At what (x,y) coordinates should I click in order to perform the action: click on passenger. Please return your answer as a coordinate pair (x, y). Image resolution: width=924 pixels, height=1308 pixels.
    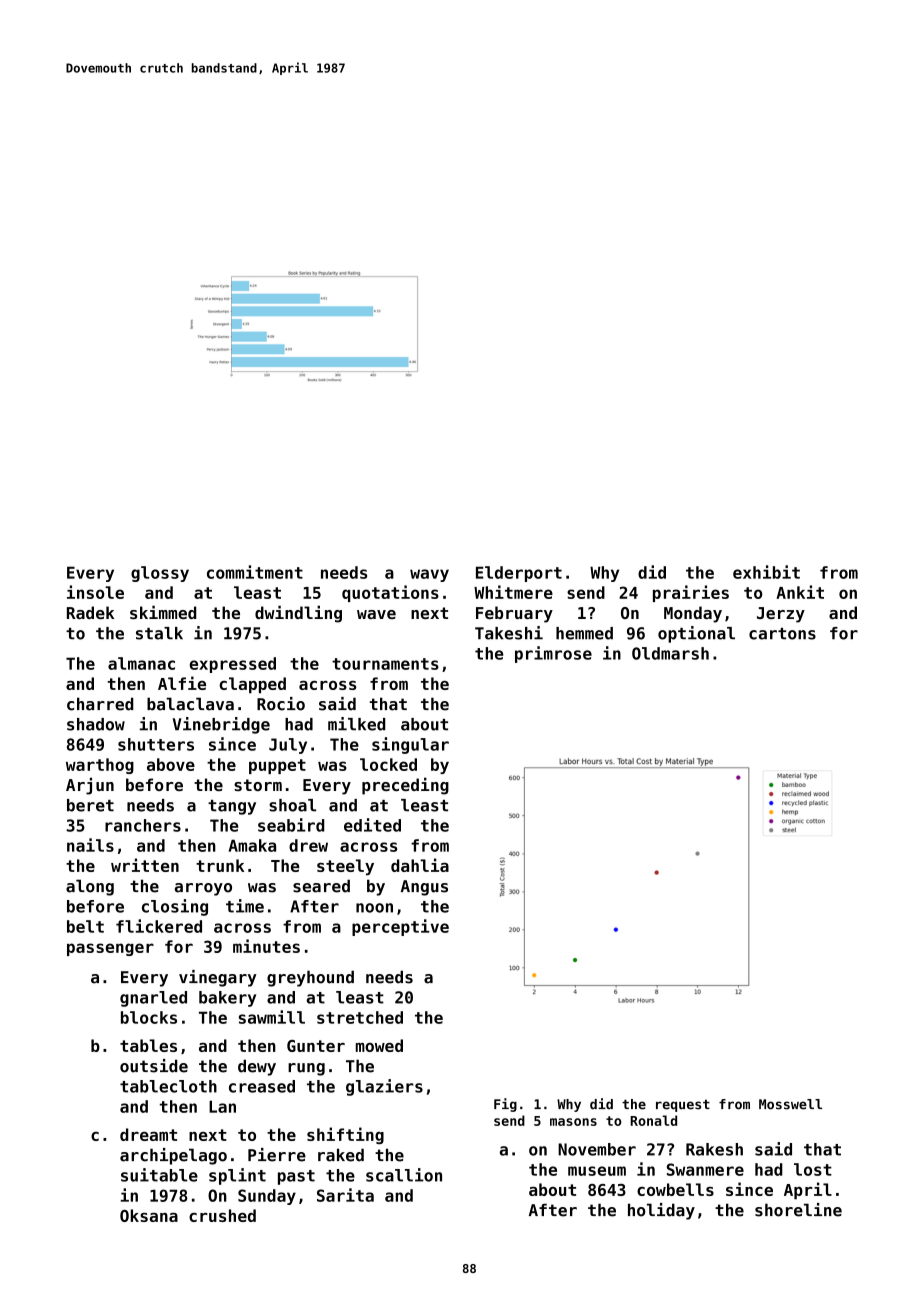
    Looking at the image, I should click on (110, 949).
